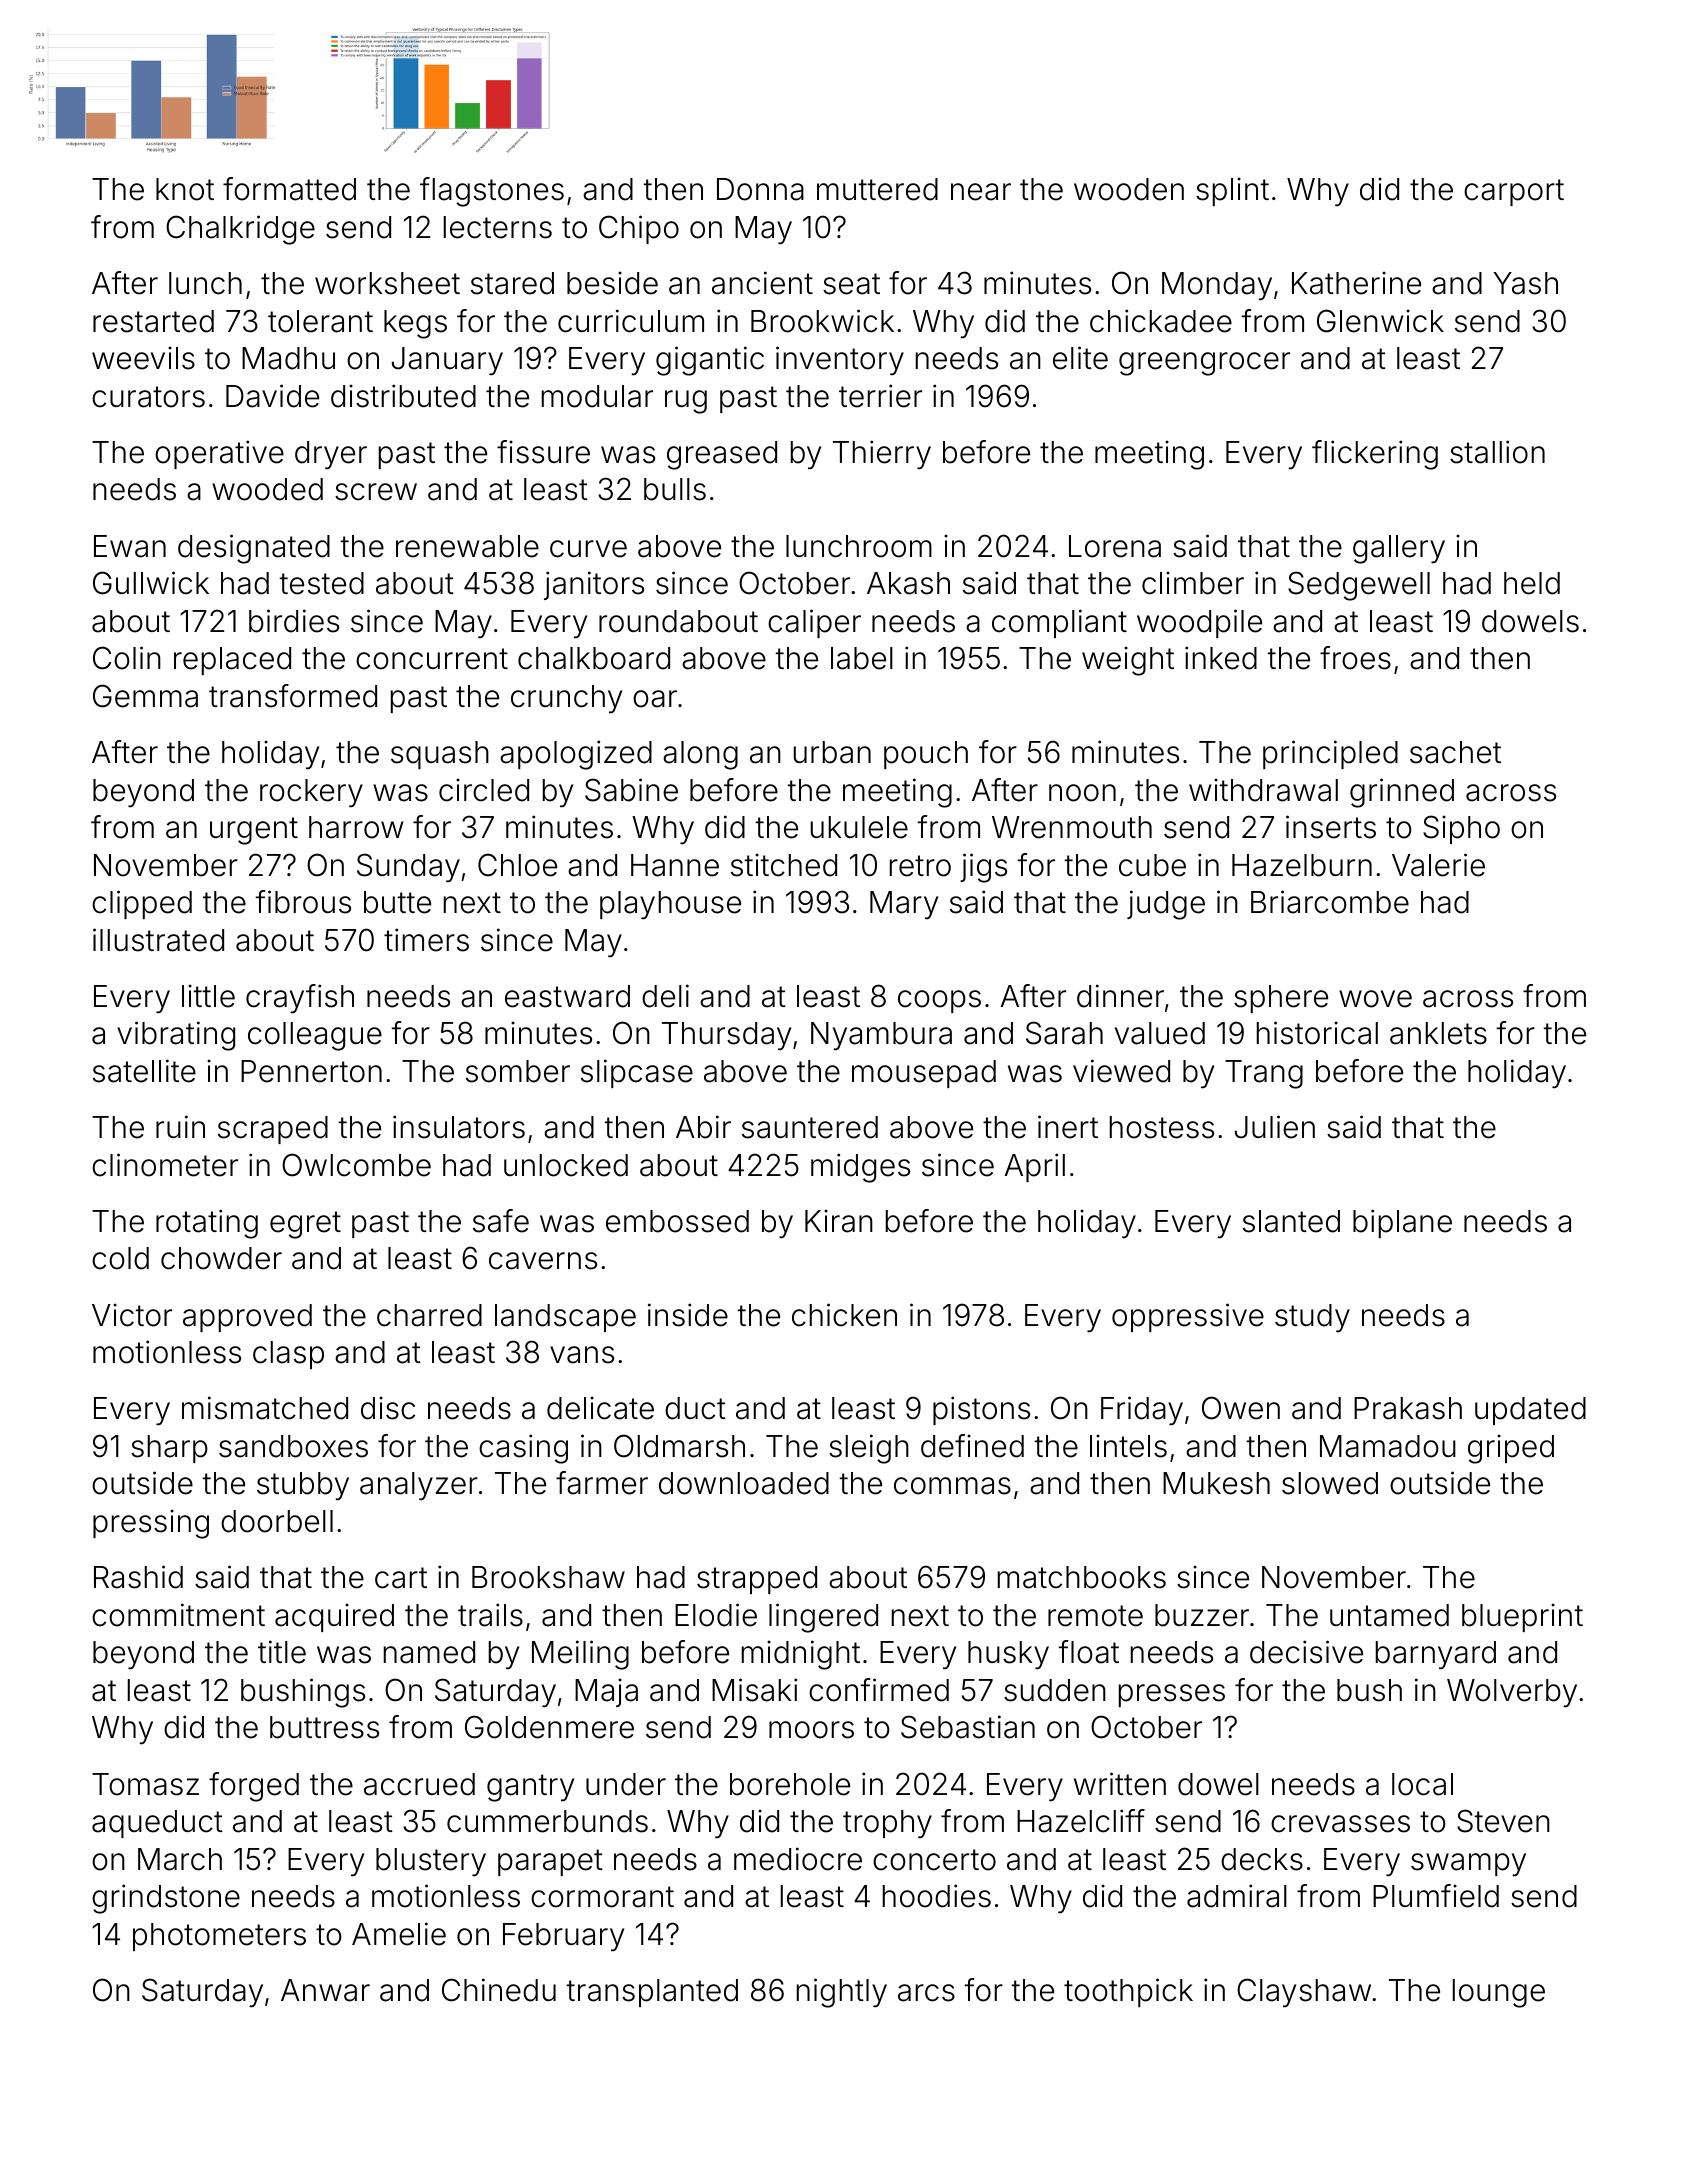  I want to click on little, so click(208, 996).
